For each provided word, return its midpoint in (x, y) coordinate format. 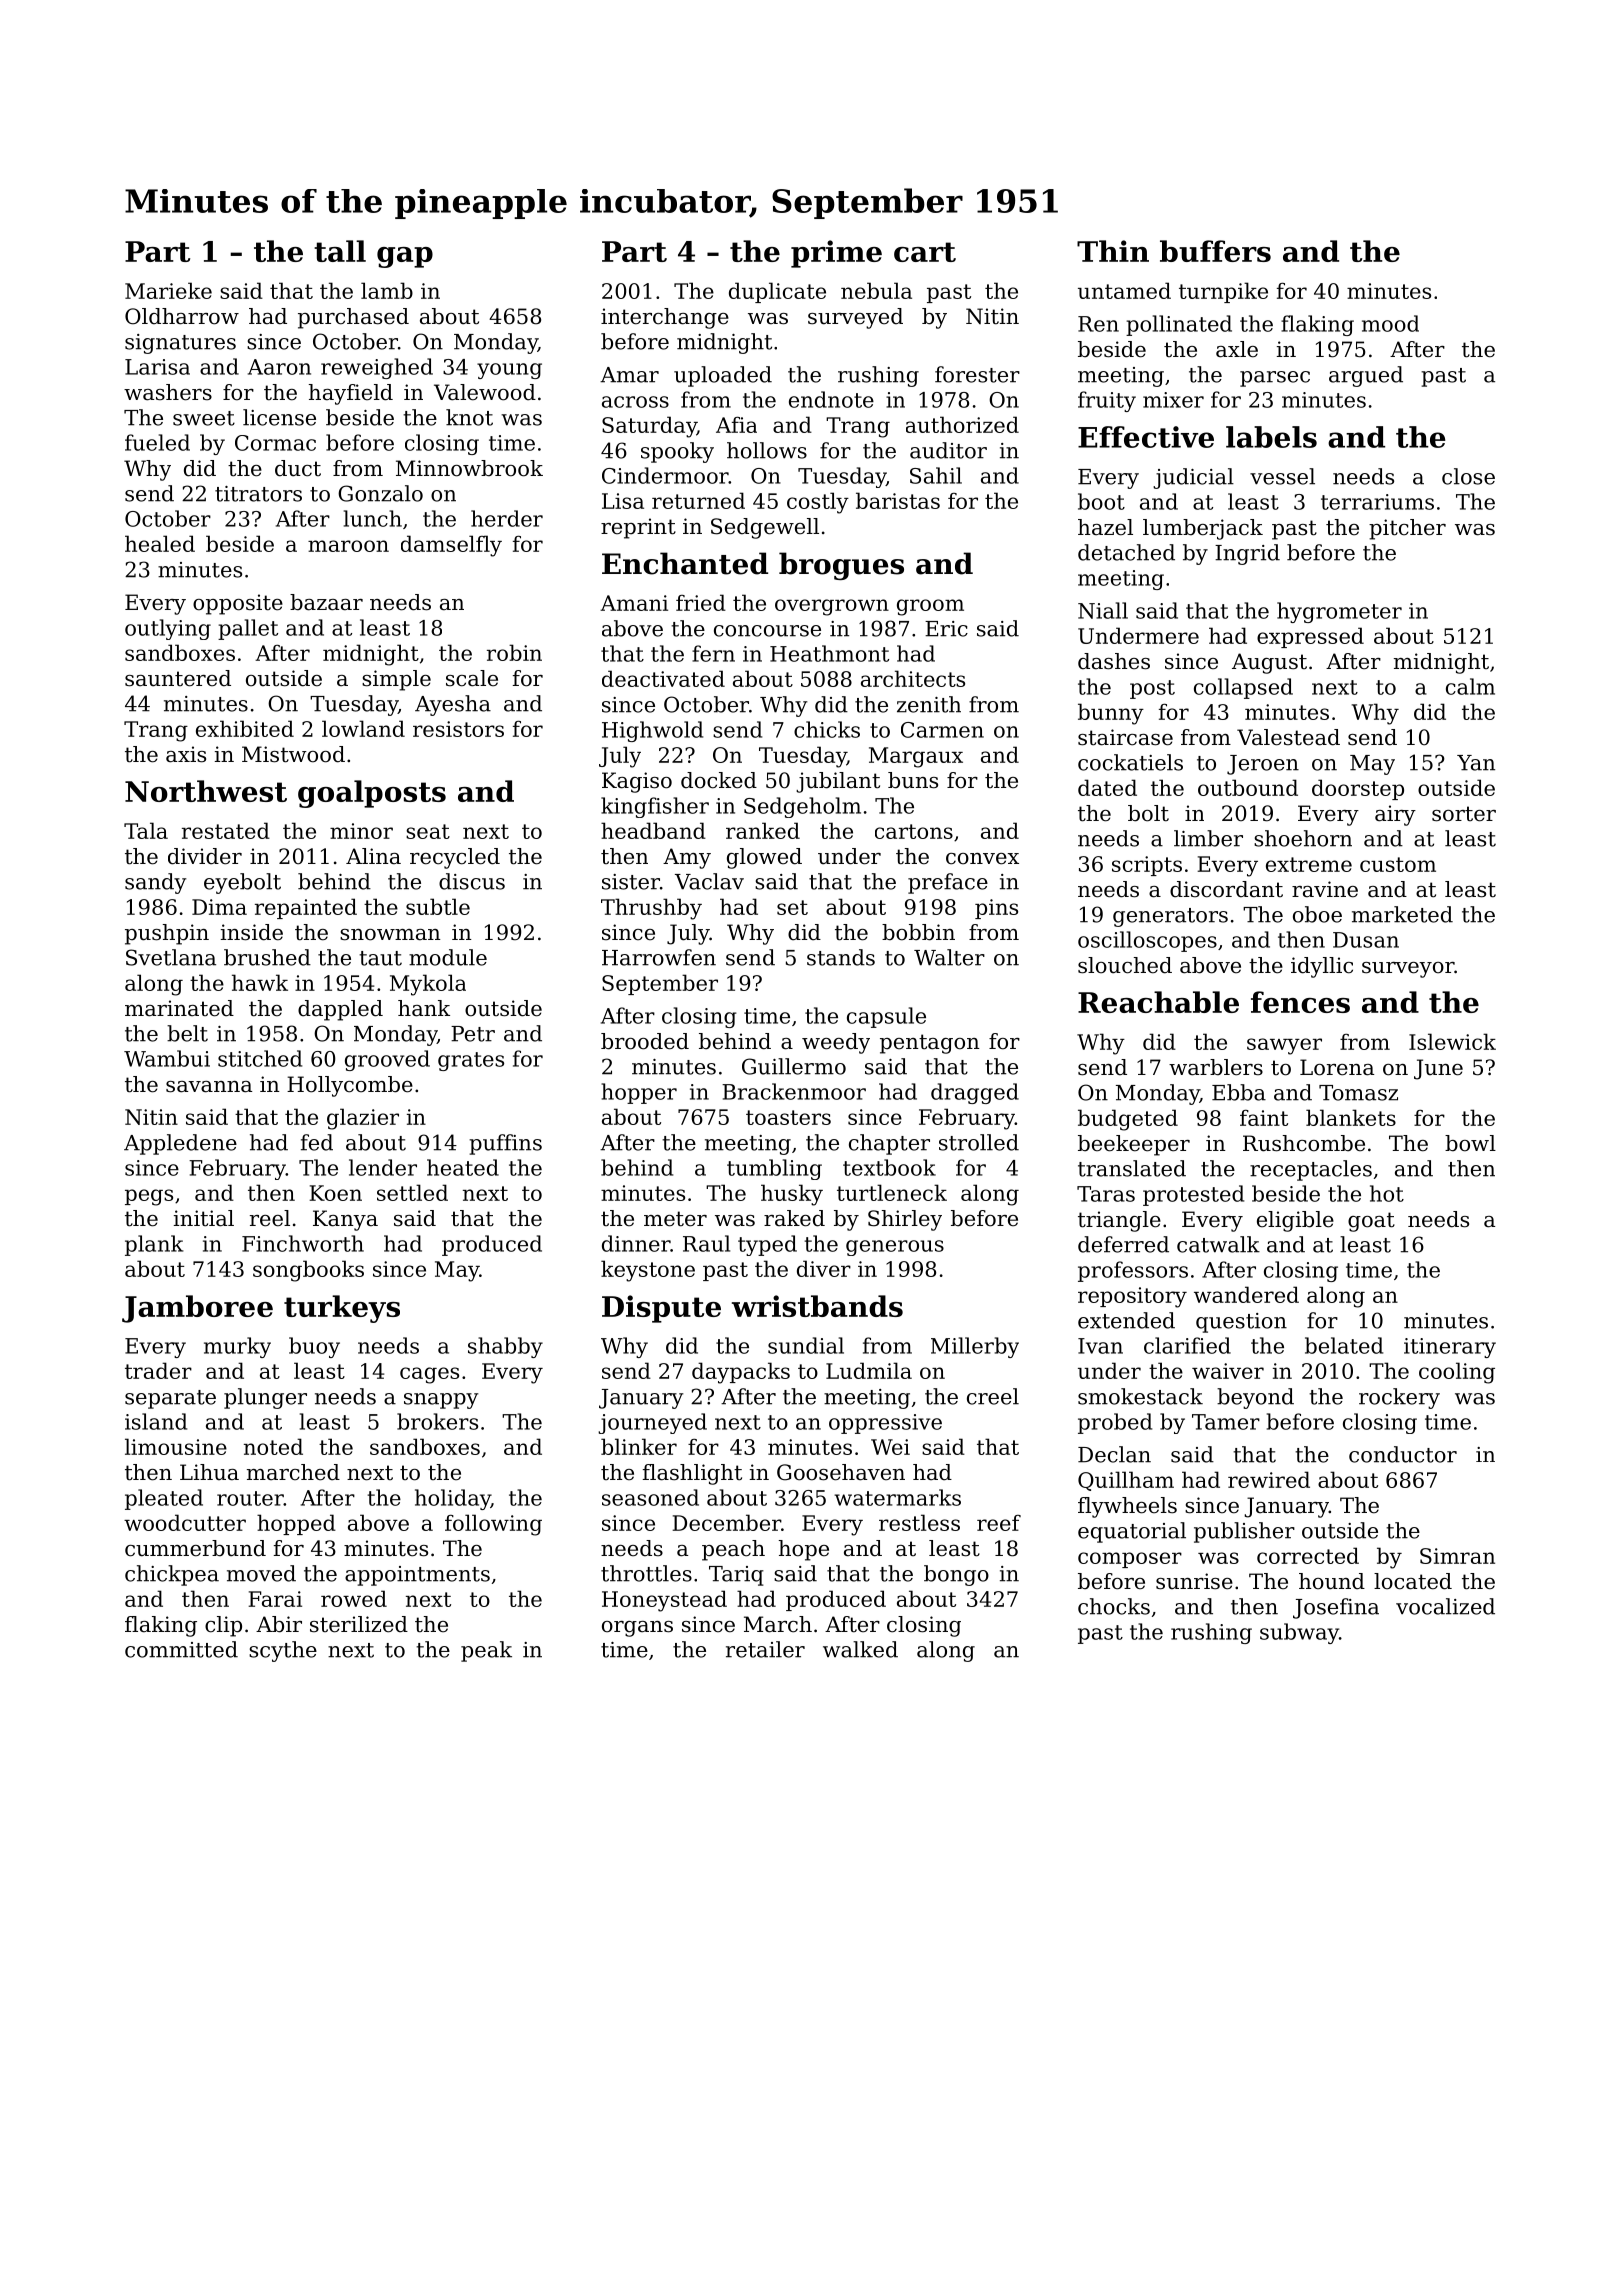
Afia (736, 424)
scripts (1147, 866)
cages (429, 1375)
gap (405, 257)
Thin (1113, 251)
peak (486, 1651)
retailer (765, 1649)
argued (1366, 376)
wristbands (817, 1306)
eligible (1295, 1221)
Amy (687, 858)
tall (340, 251)
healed (160, 543)
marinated (179, 1008)
